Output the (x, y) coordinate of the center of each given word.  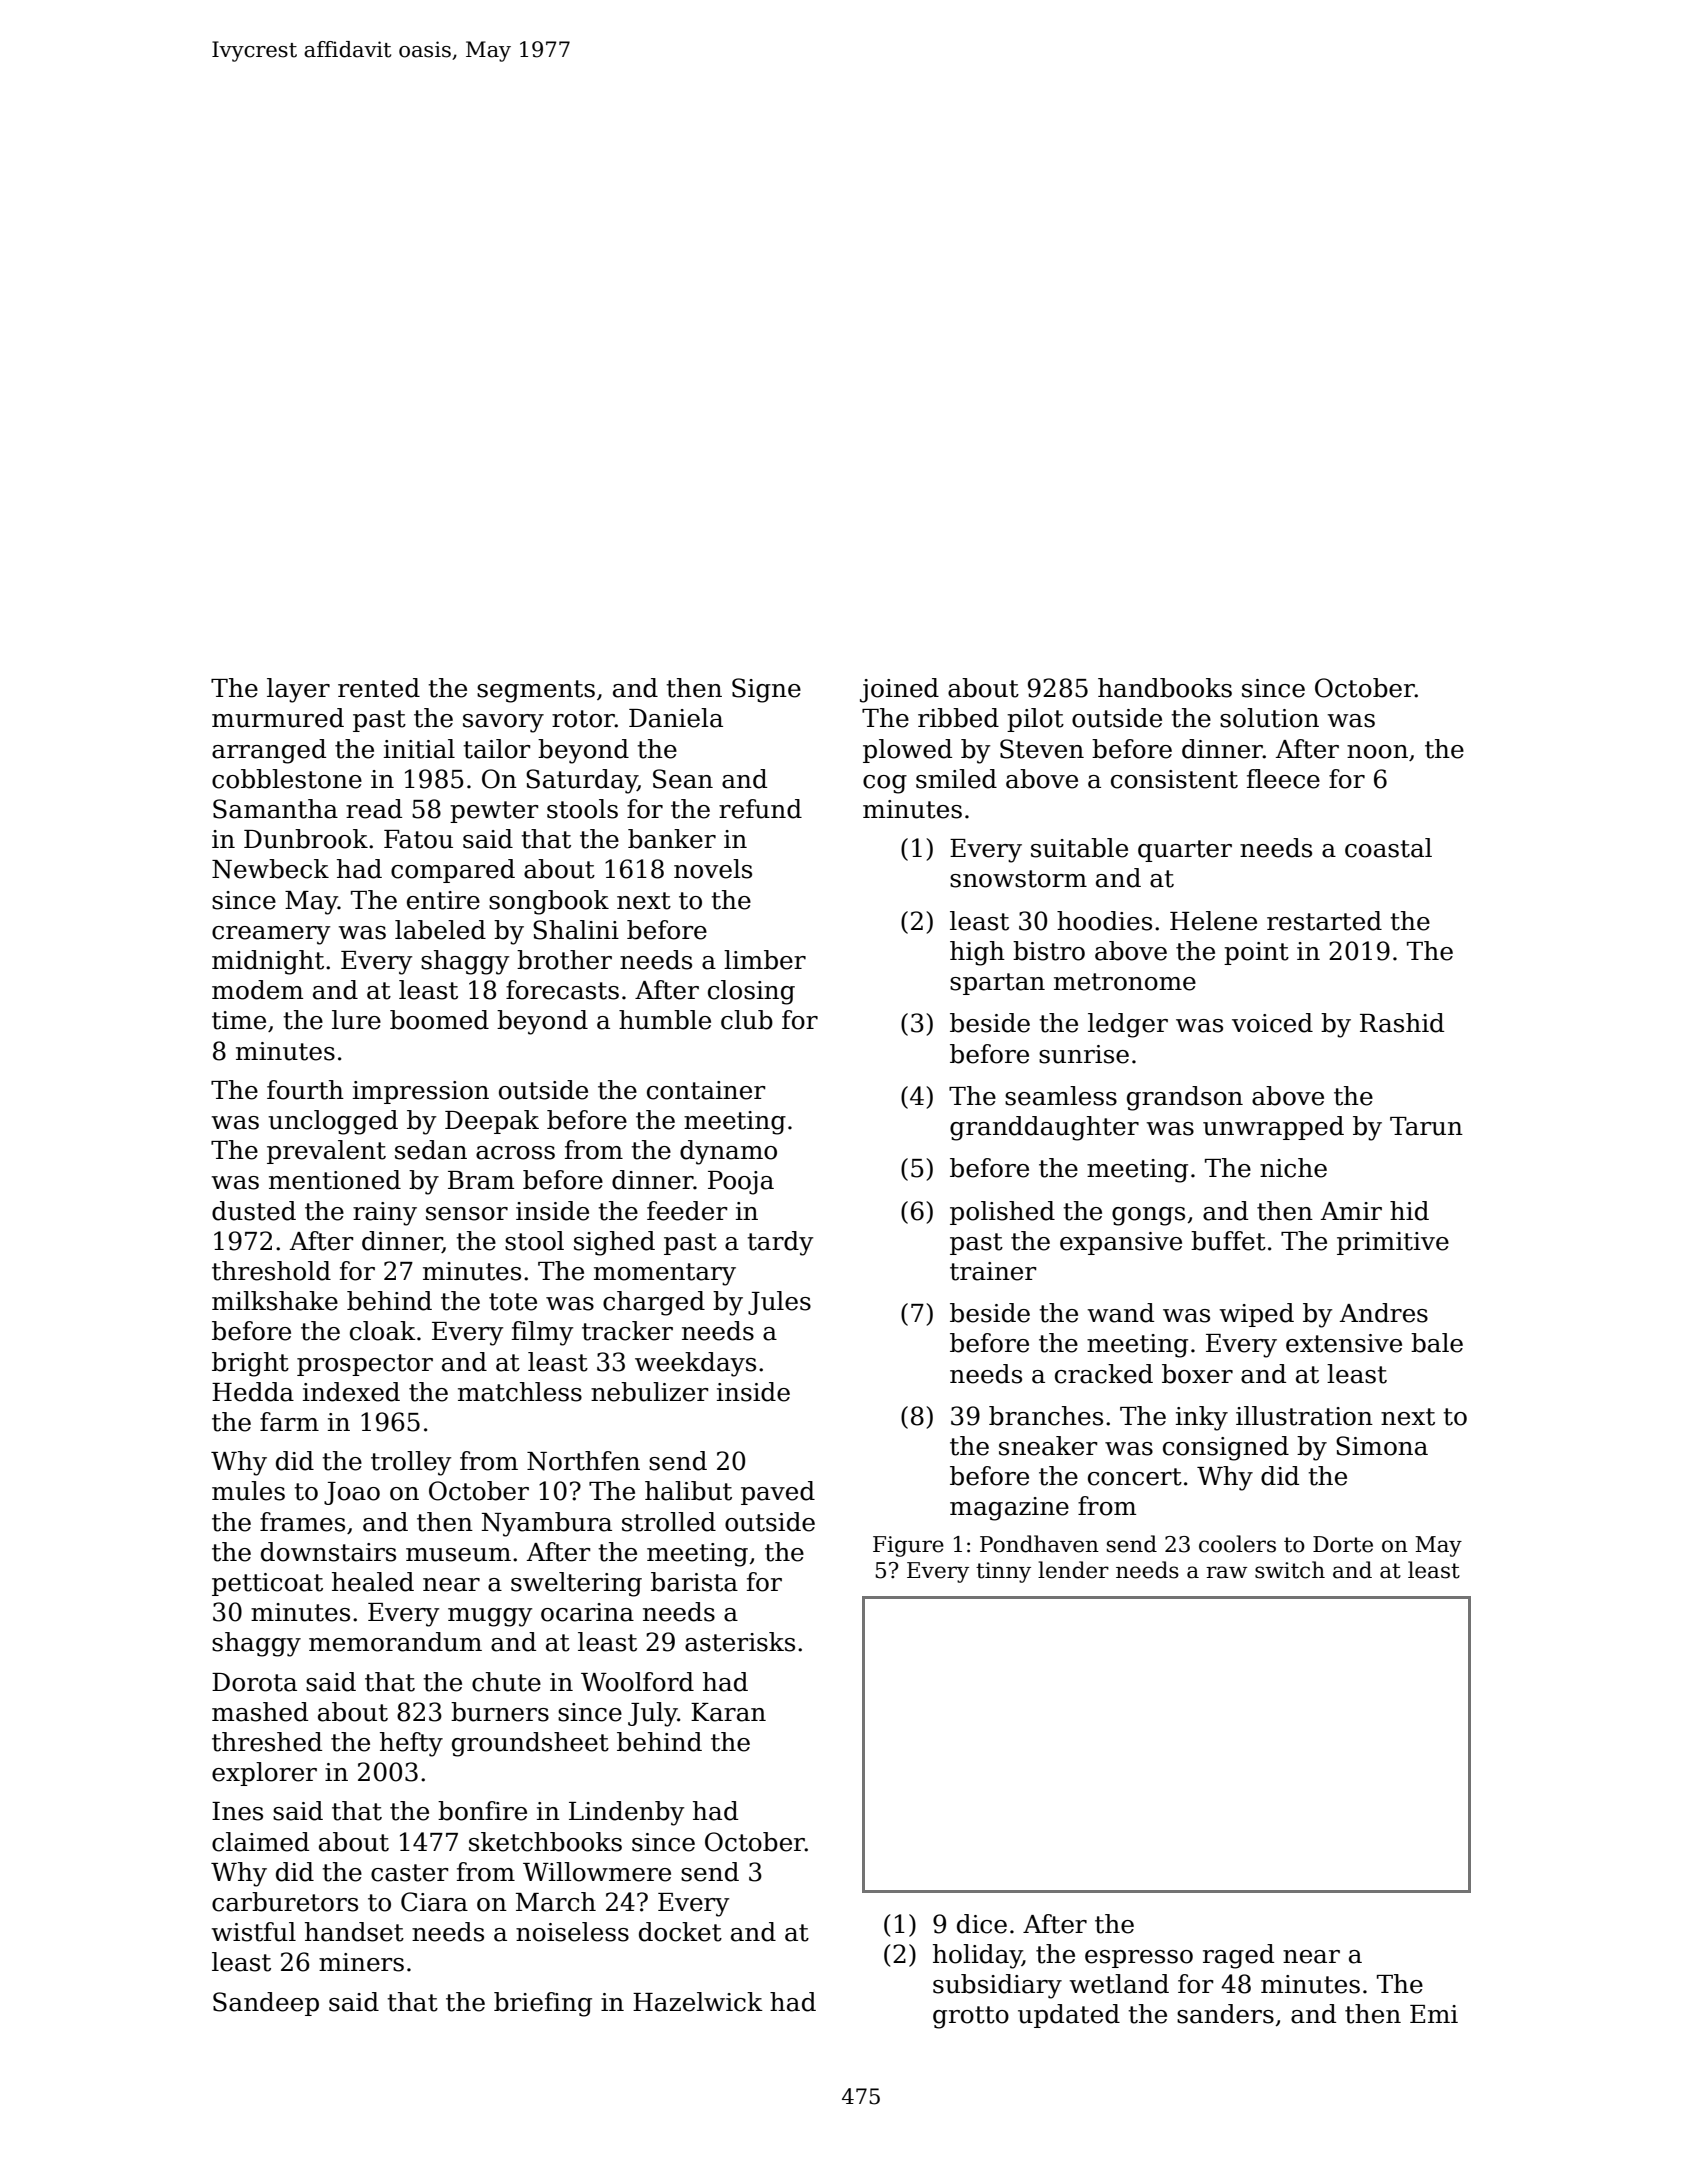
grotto (971, 2017)
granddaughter (1044, 1128)
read (374, 809)
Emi (1434, 2014)
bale (1437, 1343)
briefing (543, 2004)
